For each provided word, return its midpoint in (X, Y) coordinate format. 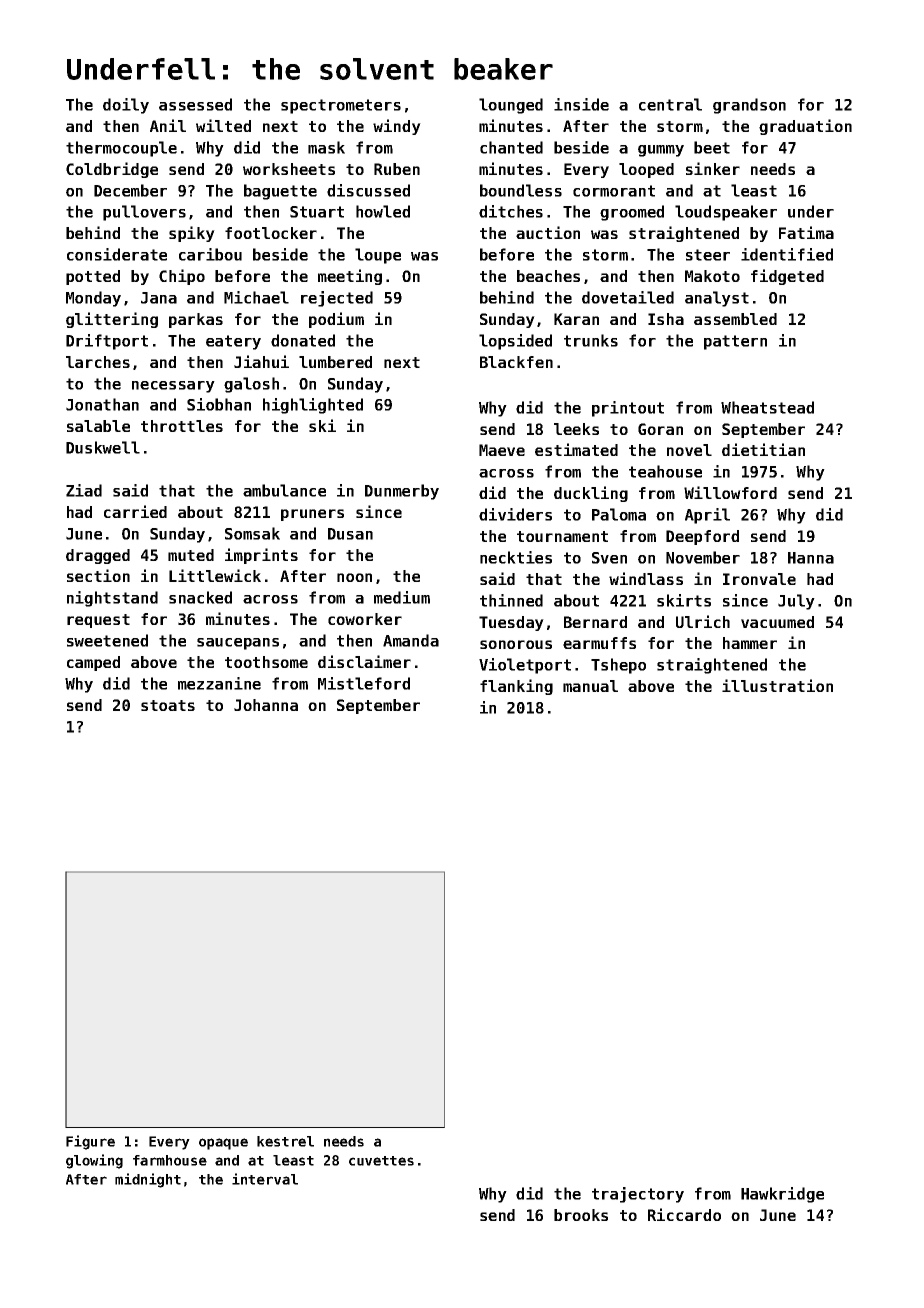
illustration (777, 685)
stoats (168, 705)
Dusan (350, 534)
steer (708, 255)
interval (265, 1179)
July (796, 602)
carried (135, 511)
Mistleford (364, 683)
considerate (117, 254)
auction (548, 232)
